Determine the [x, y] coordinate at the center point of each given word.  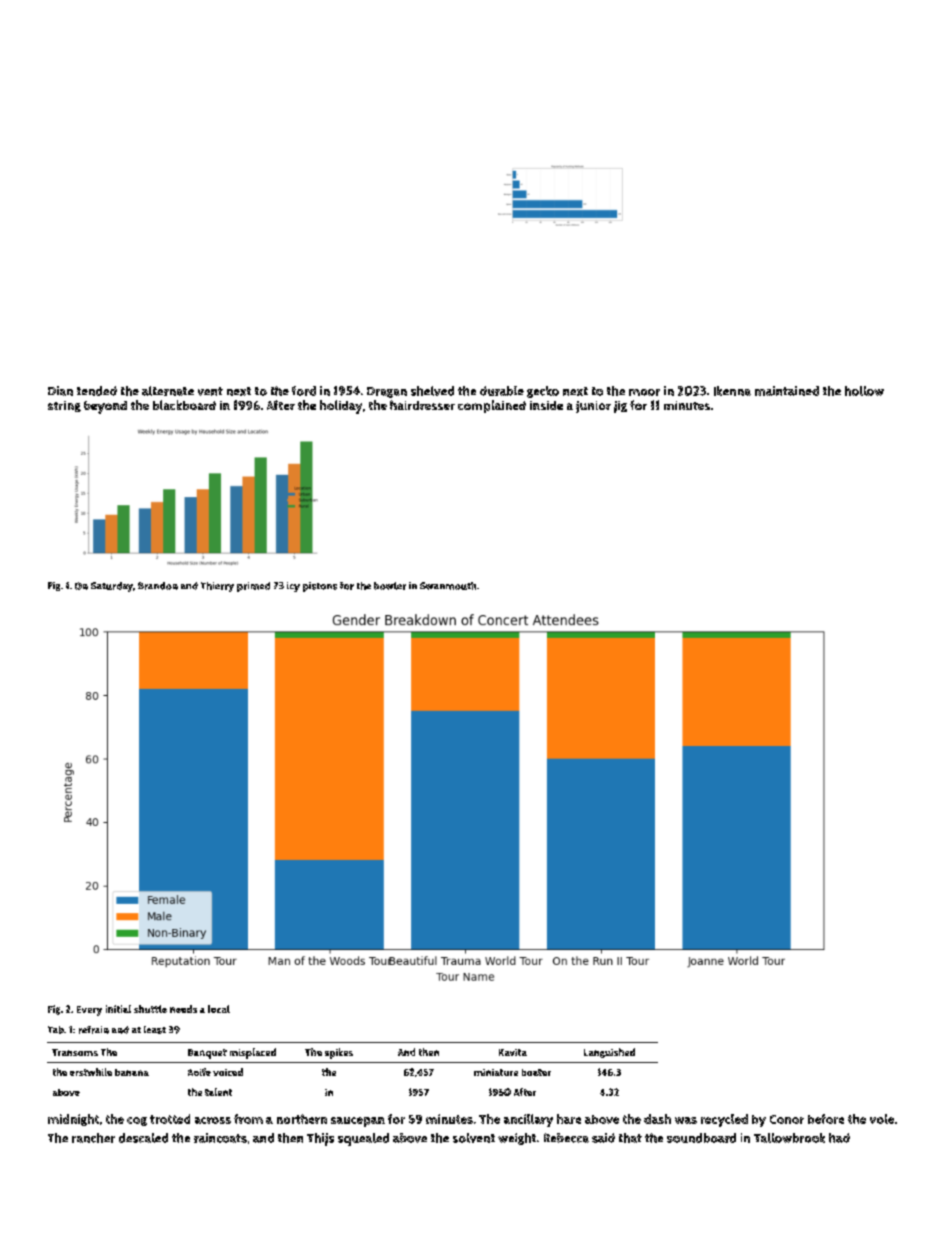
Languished [609, 1053]
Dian [60, 391]
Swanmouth [448, 586]
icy [293, 587]
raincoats [220, 1138]
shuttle [150, 1009]
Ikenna [732, 391]
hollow [864, 391]
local [219, 1009]
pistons [320, 587]
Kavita [513, 1052]
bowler [390, 586]
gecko [543, 392]
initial [118, 1009]
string [64, 406]
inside [546, 405]
